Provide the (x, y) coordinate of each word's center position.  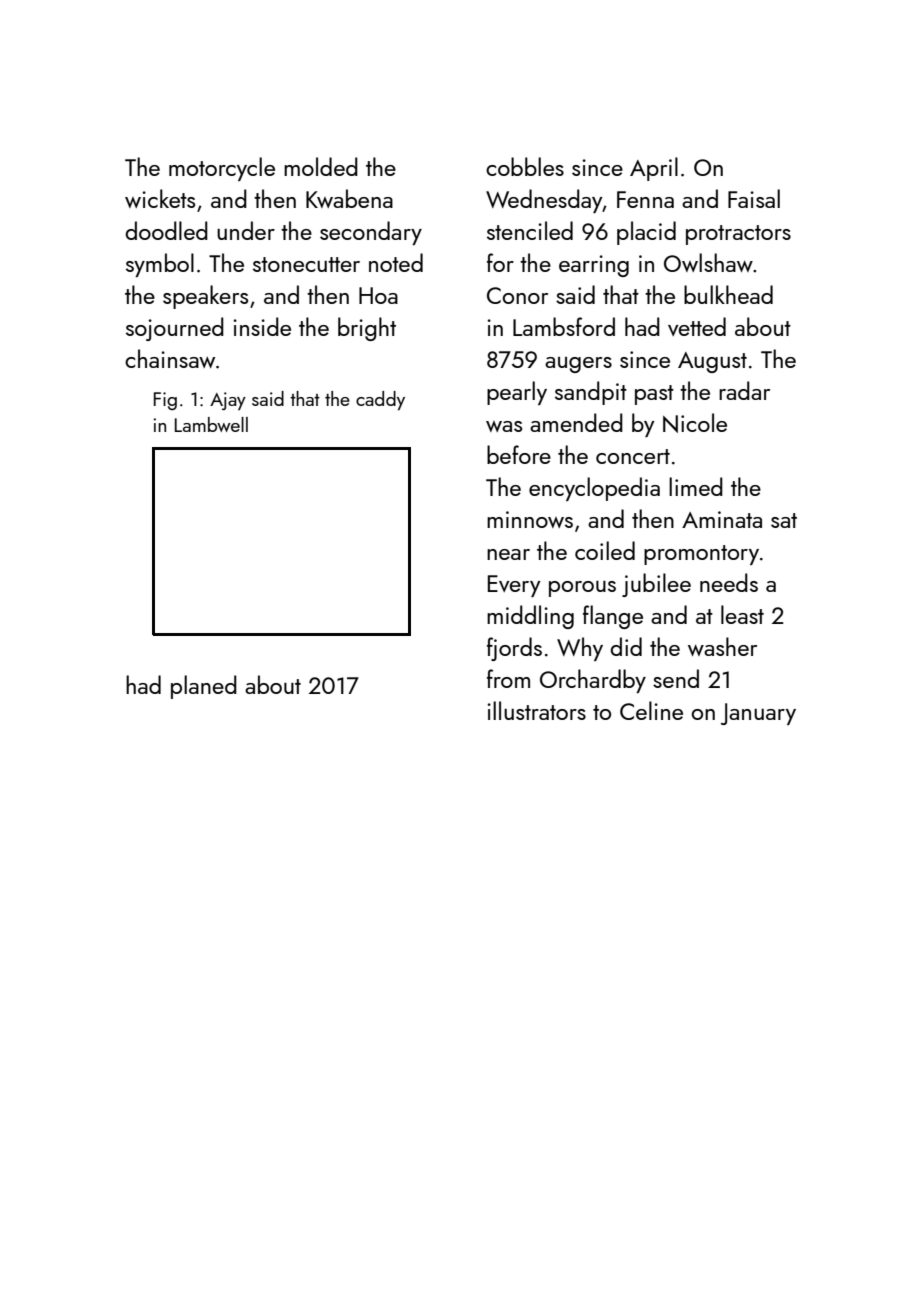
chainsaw (170, 358)
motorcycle (222, 169)
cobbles (525, 166)
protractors (738, 235)
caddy (380, 401)
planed (204, 687)
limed (696, 486)
